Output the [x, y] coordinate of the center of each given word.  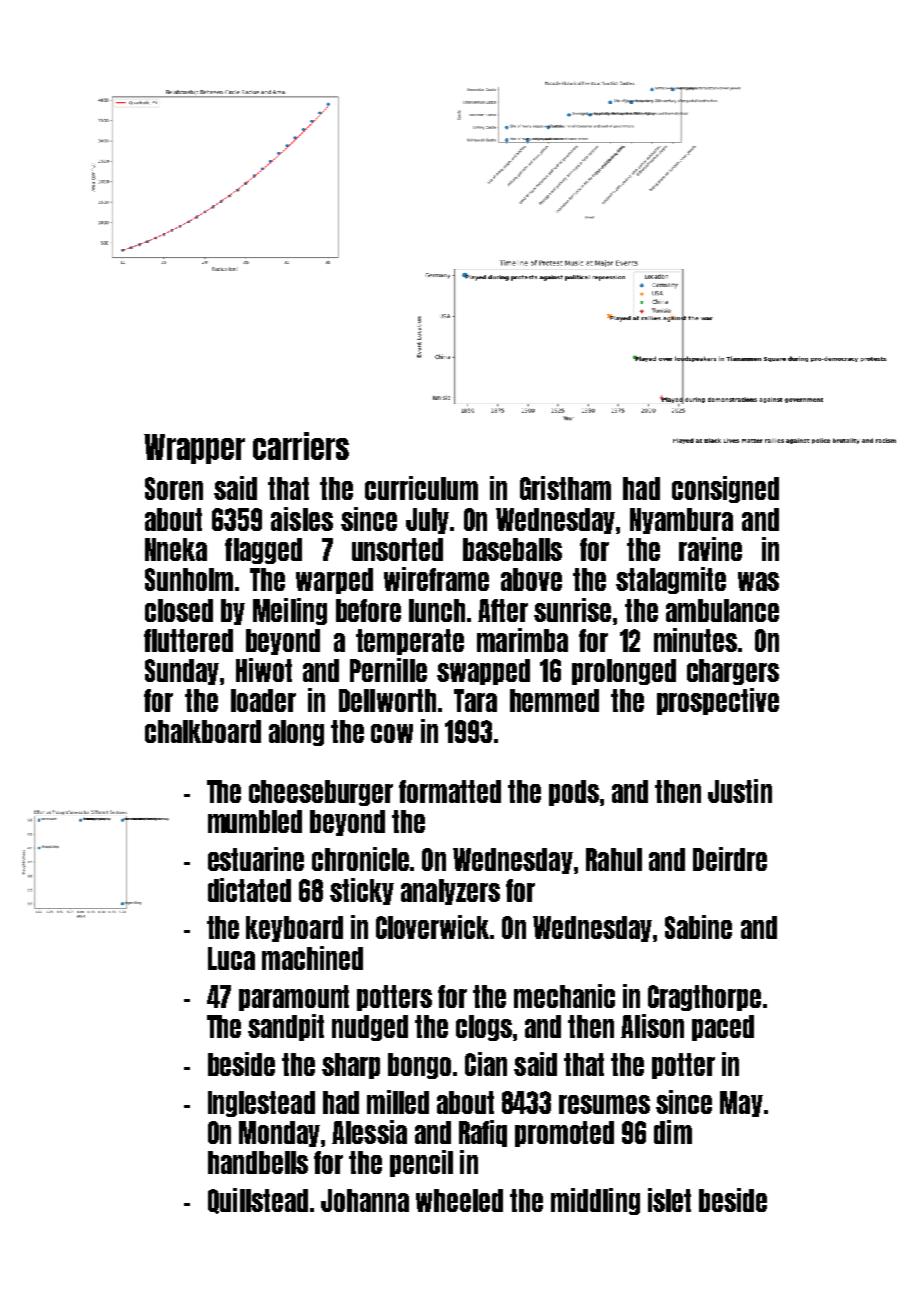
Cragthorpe [704, 998]
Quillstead [258, 1201]
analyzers [450, 892]
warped [334, 581]
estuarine [256, 859]
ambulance [722, 610]
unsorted [397, 549]
